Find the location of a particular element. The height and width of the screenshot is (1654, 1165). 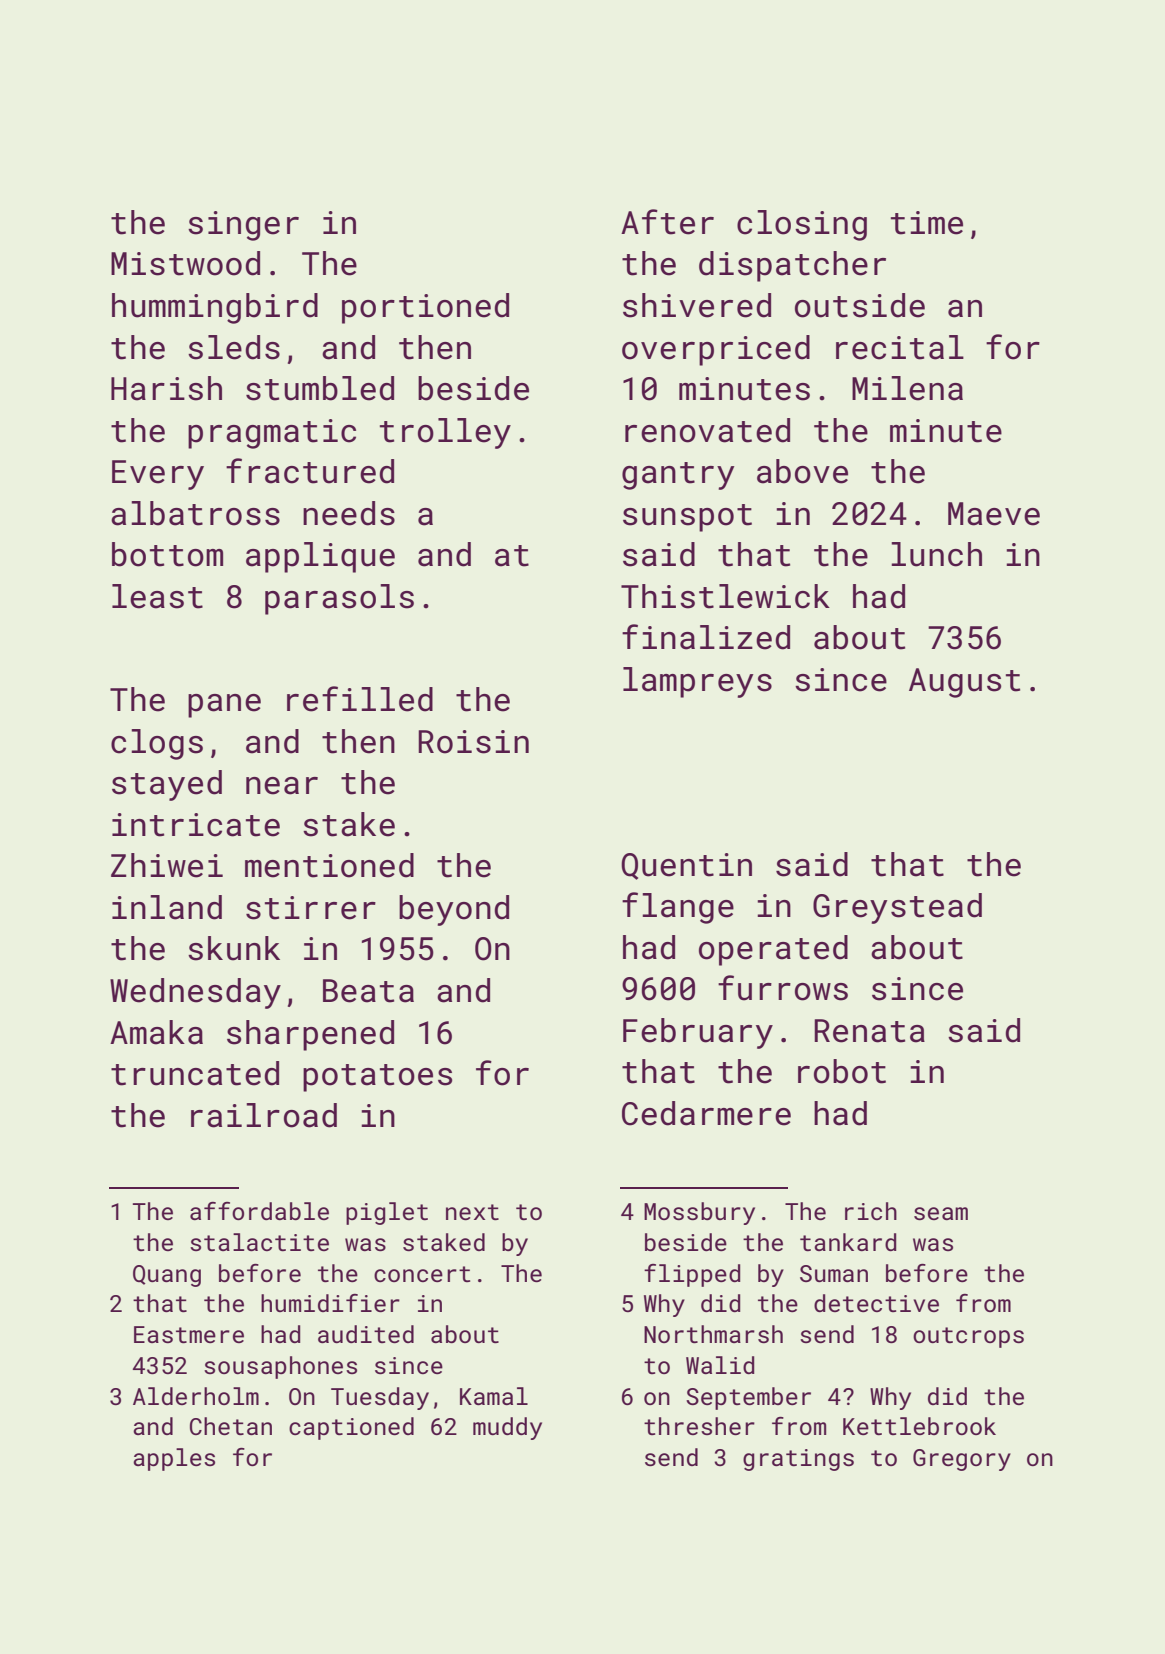

August is located at coordinates (964, 683).
